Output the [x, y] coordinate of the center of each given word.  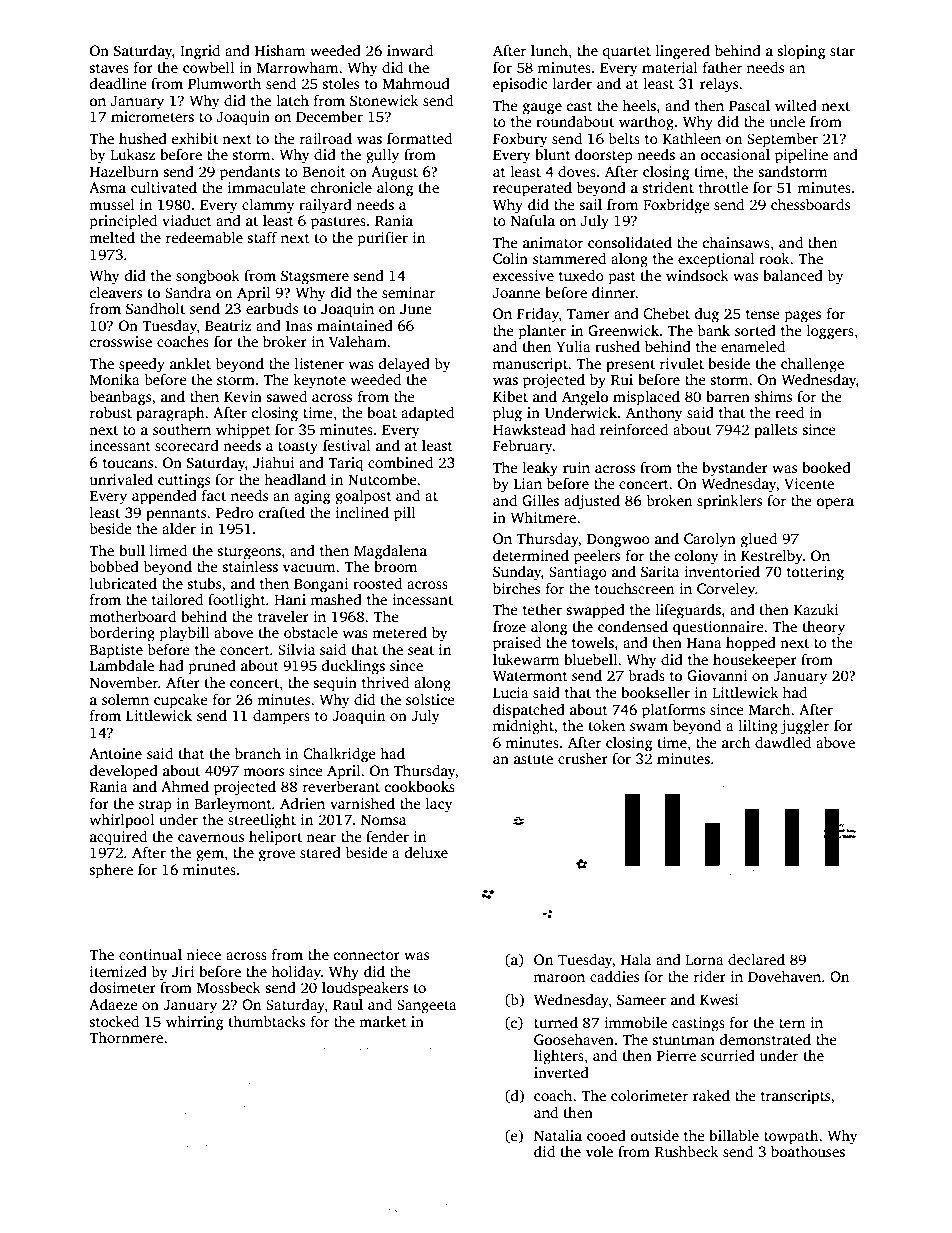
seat [421, 650]
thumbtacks [267, 1021]
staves [109, 68]
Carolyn [710, 540]
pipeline [801, 156]
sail [590, 204]
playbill [184, 634]
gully [382, 156]
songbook [208, 277]
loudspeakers [365, 989]
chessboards [810, 204]
